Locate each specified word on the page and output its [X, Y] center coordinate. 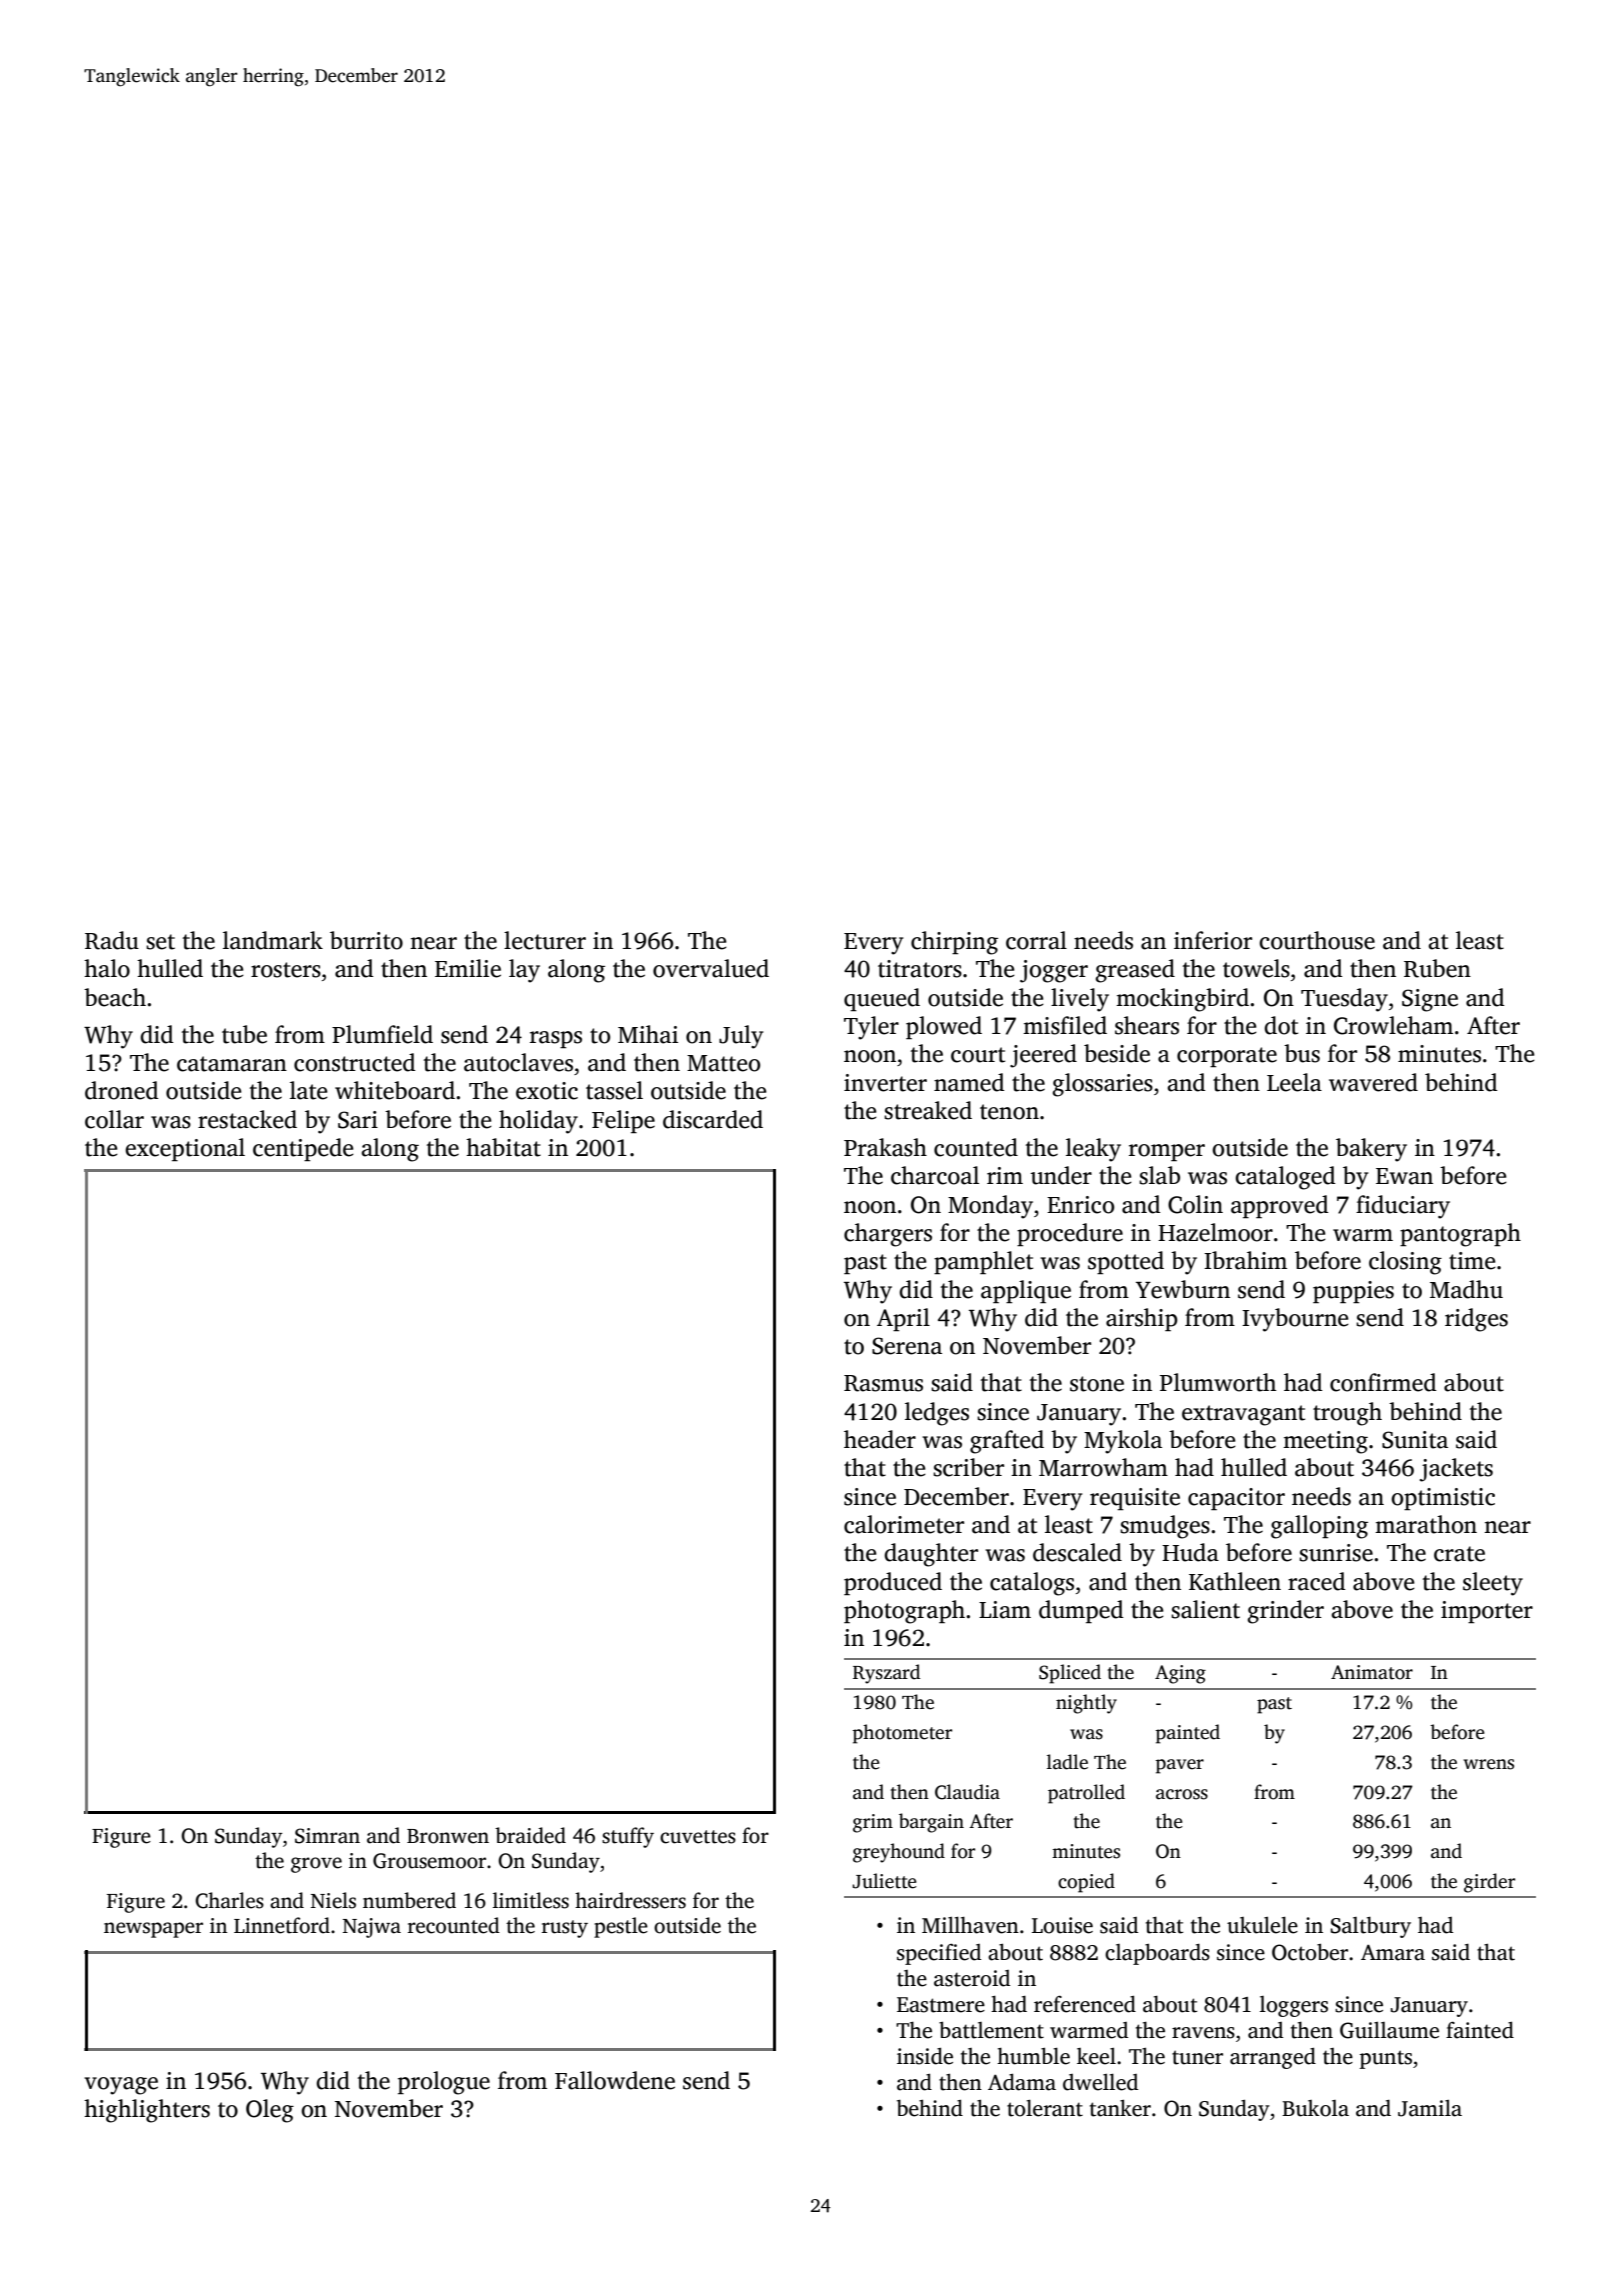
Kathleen [1235, 1581]
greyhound [899, 1853]
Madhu [1466, 1289]
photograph [904, 1612]
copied [1086, 1883]
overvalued [711, 968]
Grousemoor [429, 1861]
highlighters [147, 2111]
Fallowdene [615, 2080]
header [880, 1439]
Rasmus [883, 1383]
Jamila [1430, 2108]
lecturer [545, 940]
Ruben [1437, 968]
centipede [303, 1149]
